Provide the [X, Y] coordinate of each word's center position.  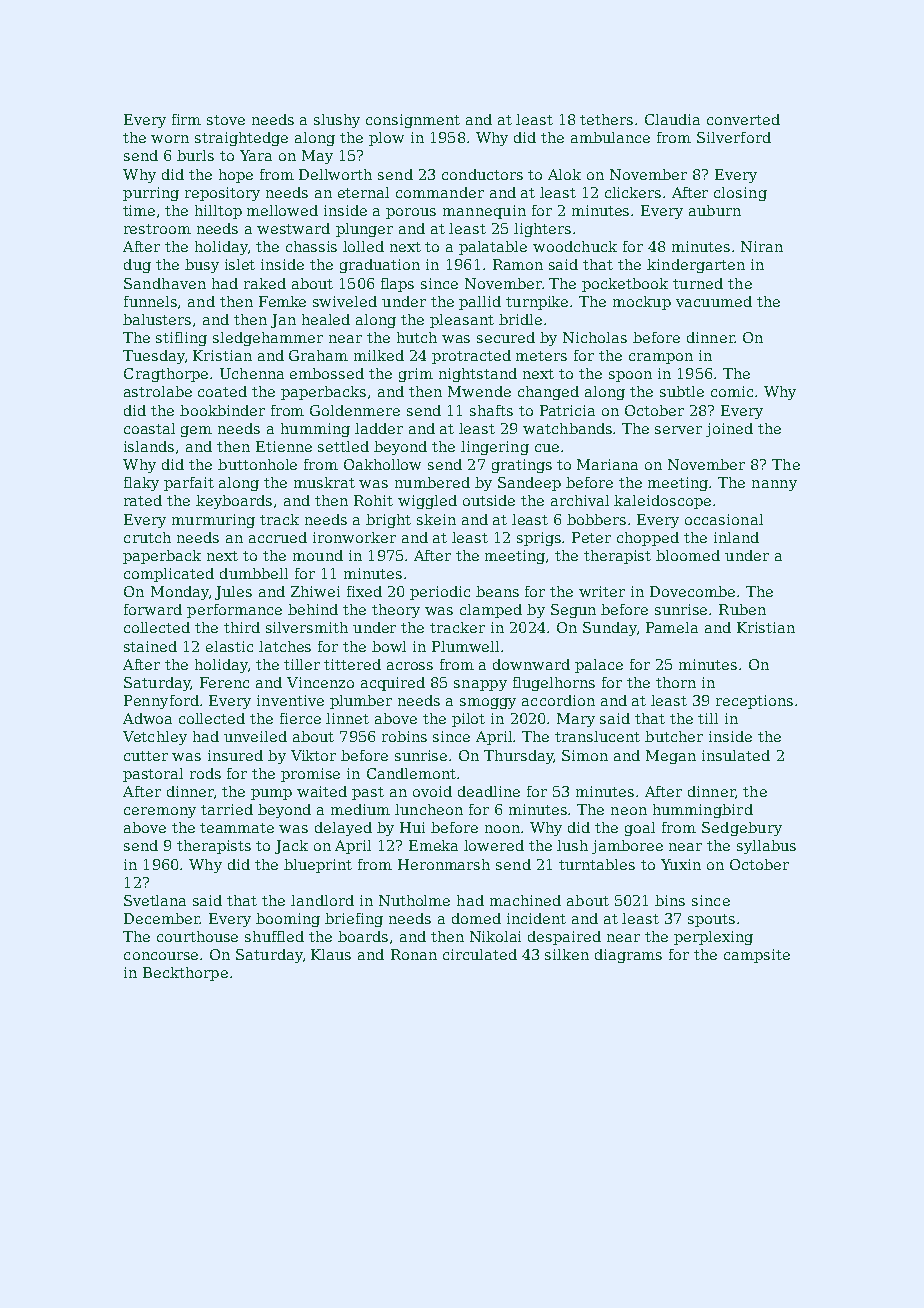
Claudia [672, 119]
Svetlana [155, 900]
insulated [736, 755]
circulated [480, 954]
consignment [413, 121]
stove [226, 120]
